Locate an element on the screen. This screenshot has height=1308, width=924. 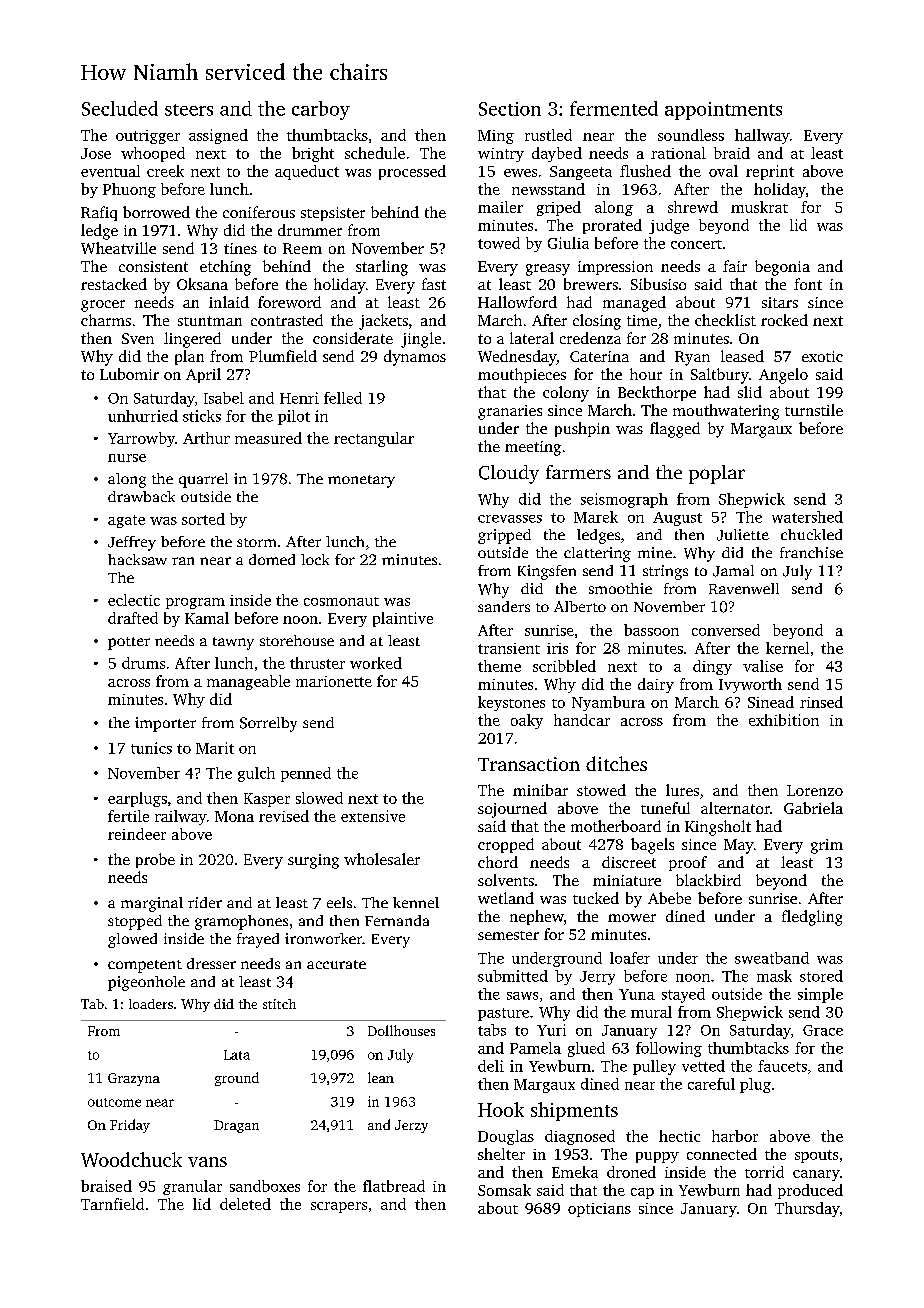
fermented is located at coordinates (614, 108).
